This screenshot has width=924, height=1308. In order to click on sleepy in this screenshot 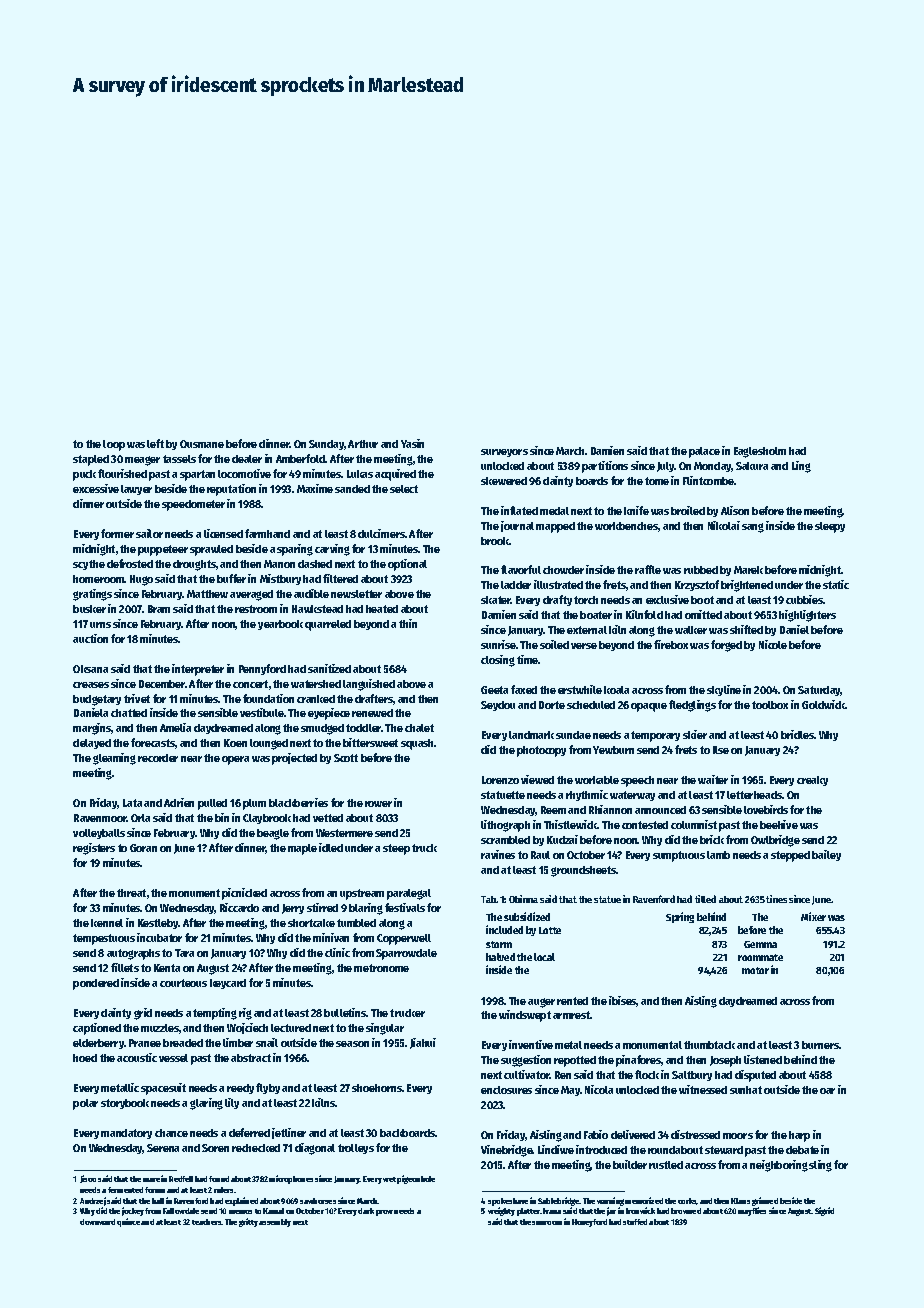, I will do `click(830, 527)`.
